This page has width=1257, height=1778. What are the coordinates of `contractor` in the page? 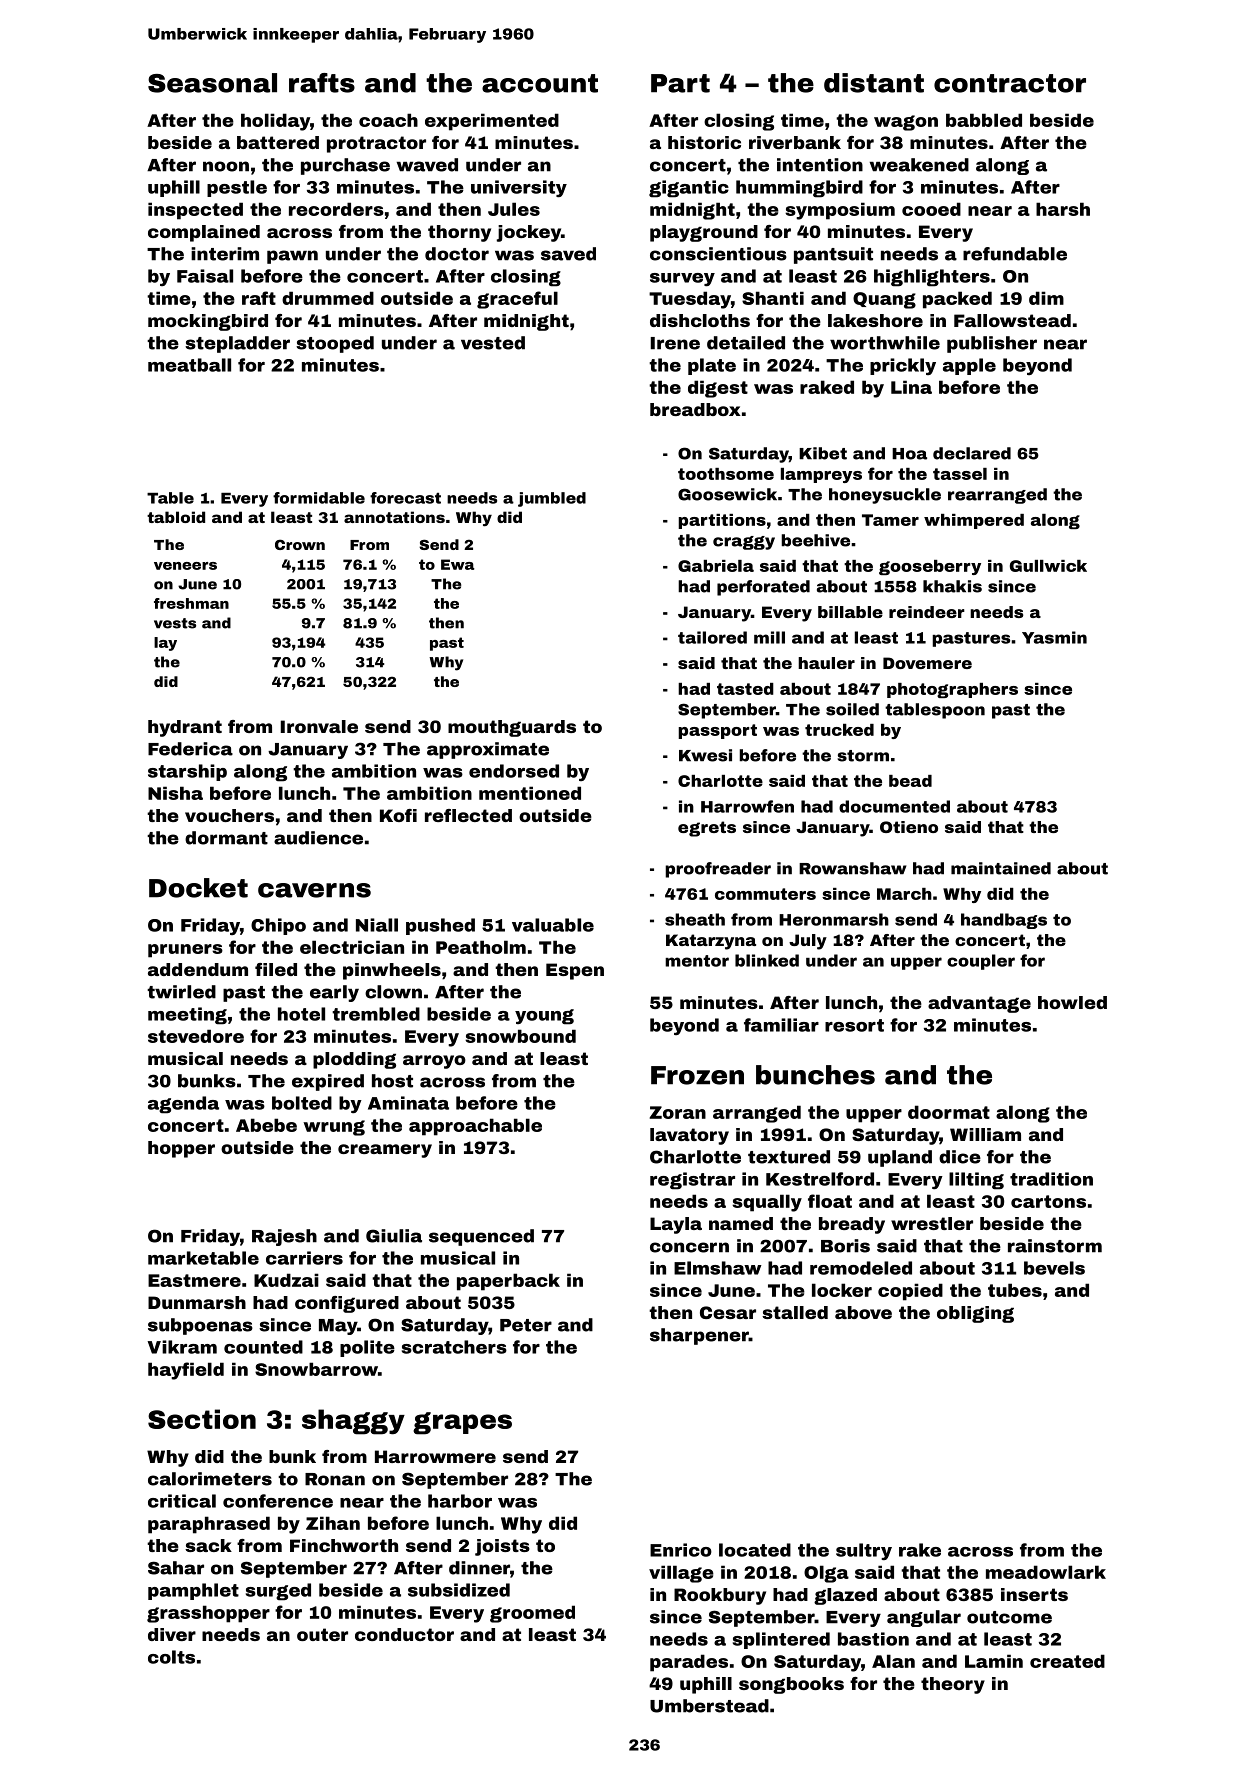 It's located at (1010, 83).
